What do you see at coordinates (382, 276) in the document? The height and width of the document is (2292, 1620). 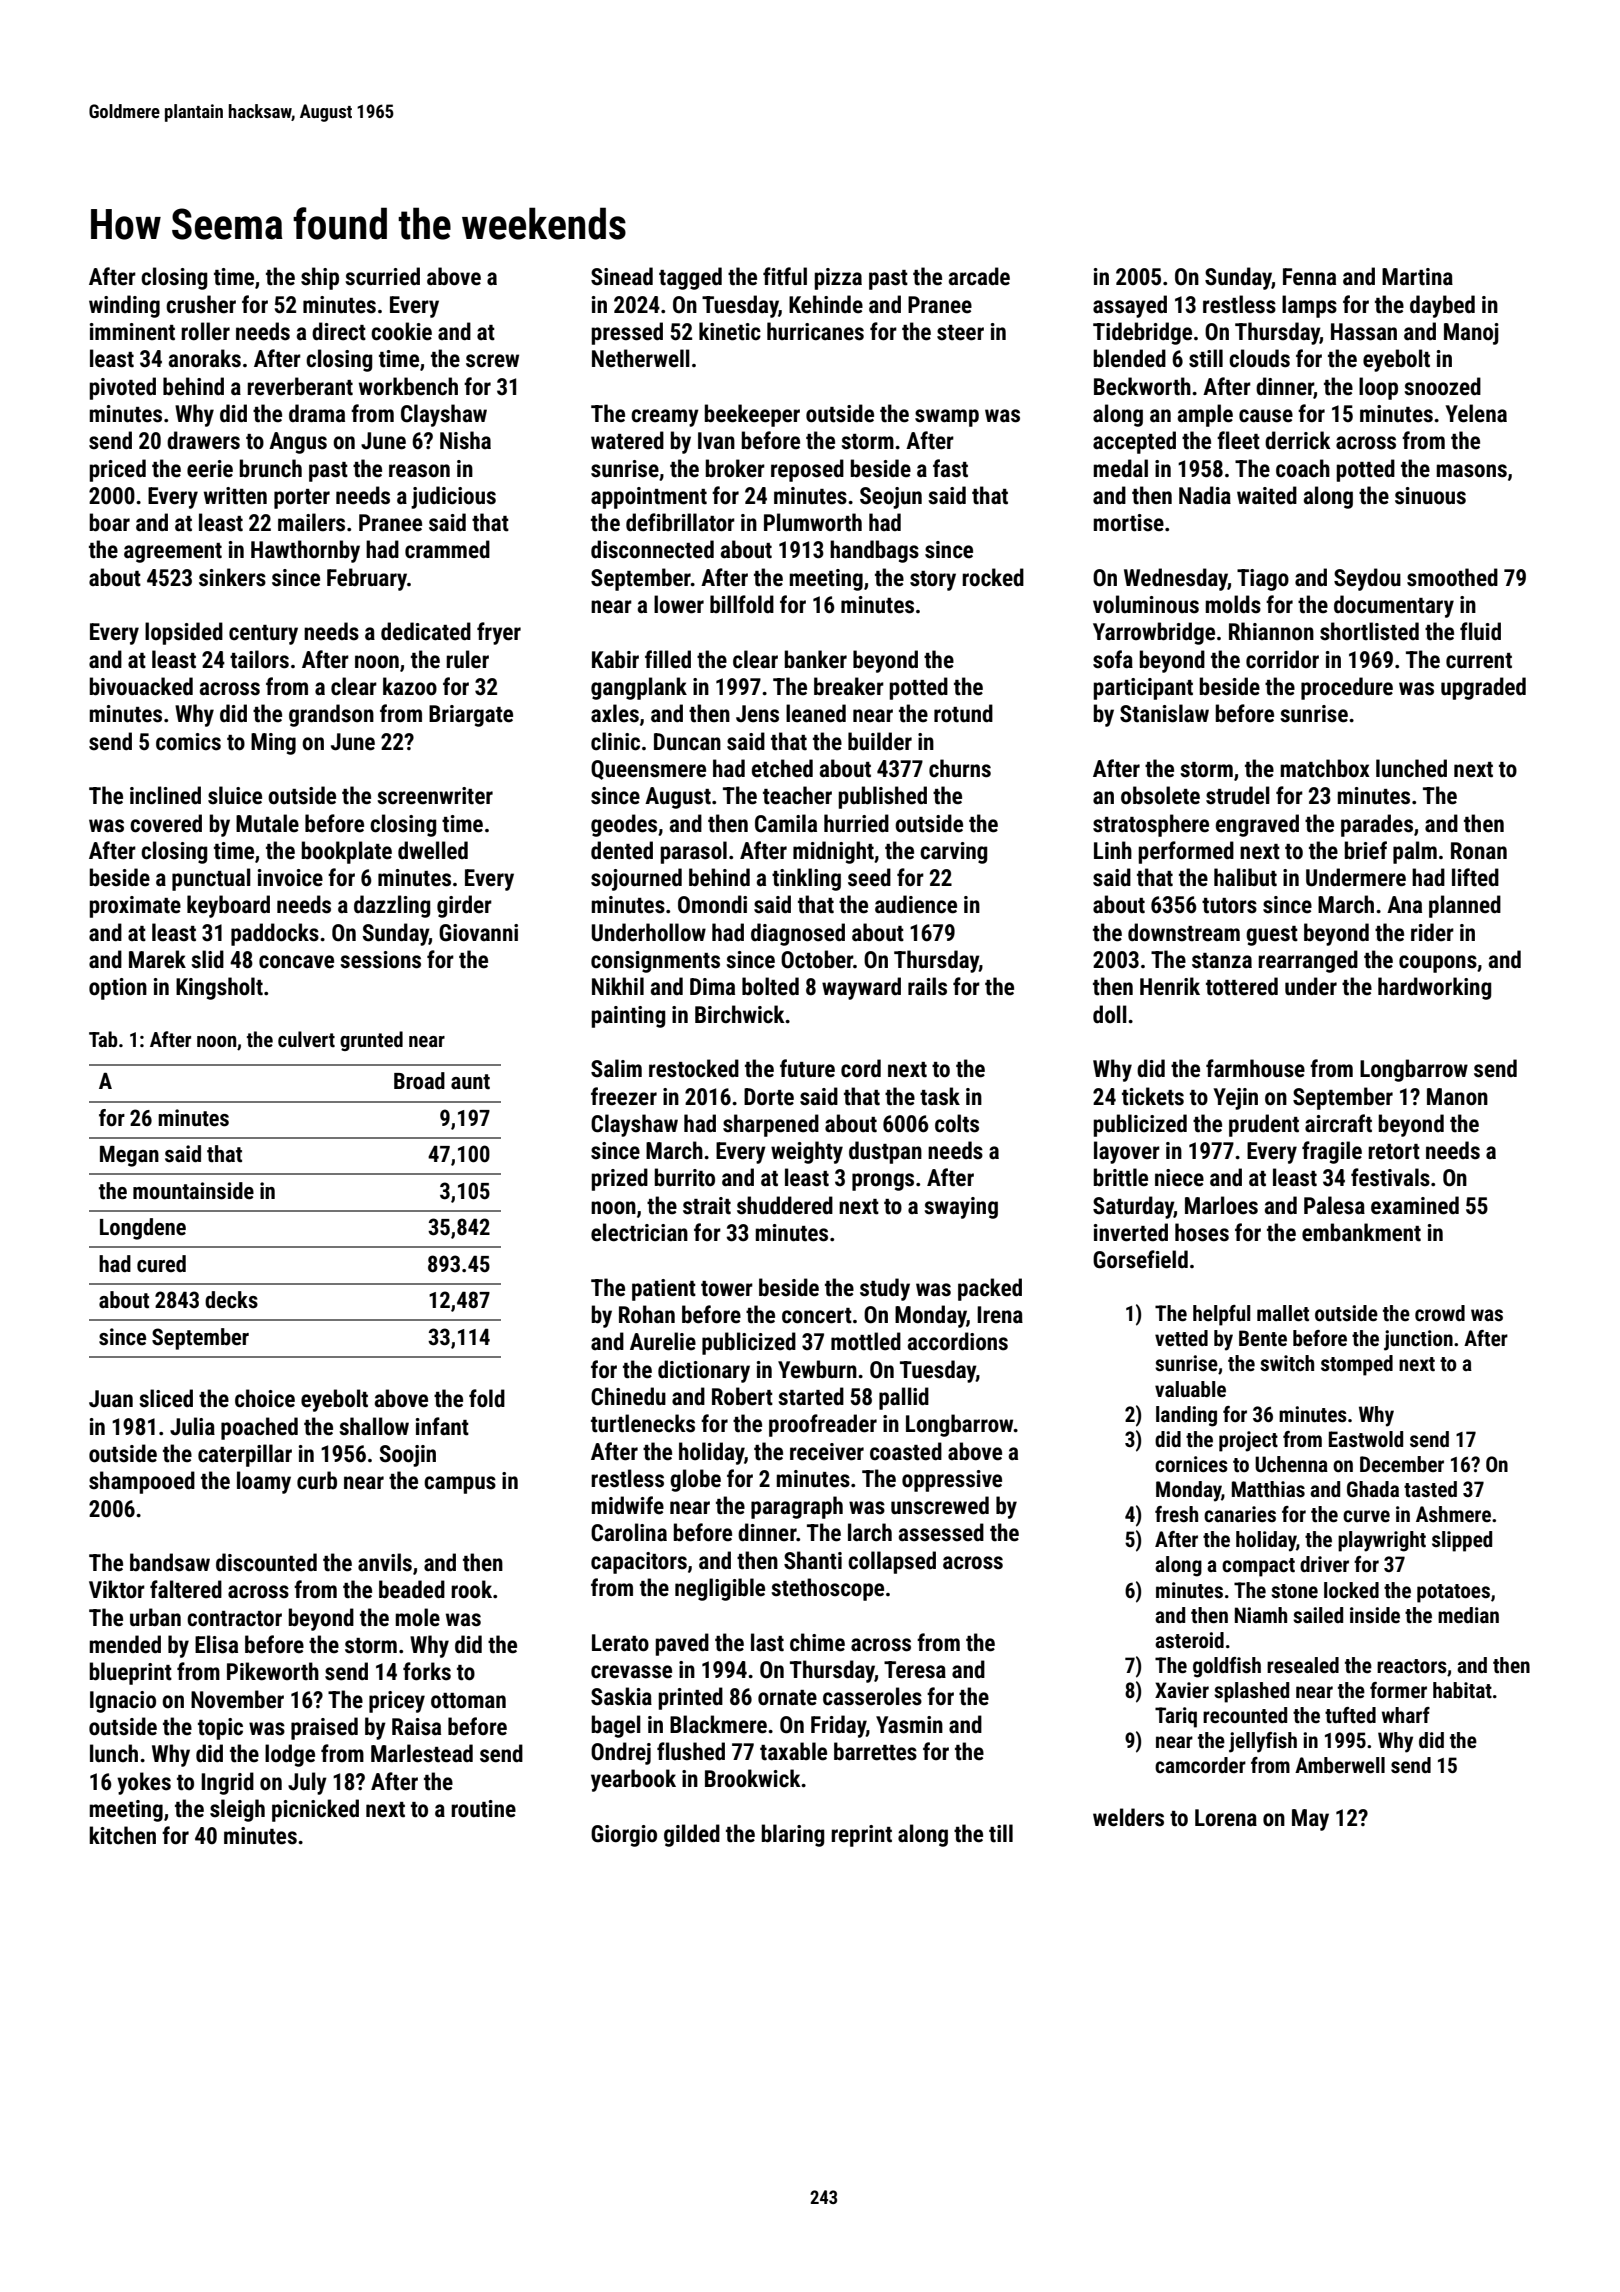 I see `scurried` at bounding box center [382, 276].
